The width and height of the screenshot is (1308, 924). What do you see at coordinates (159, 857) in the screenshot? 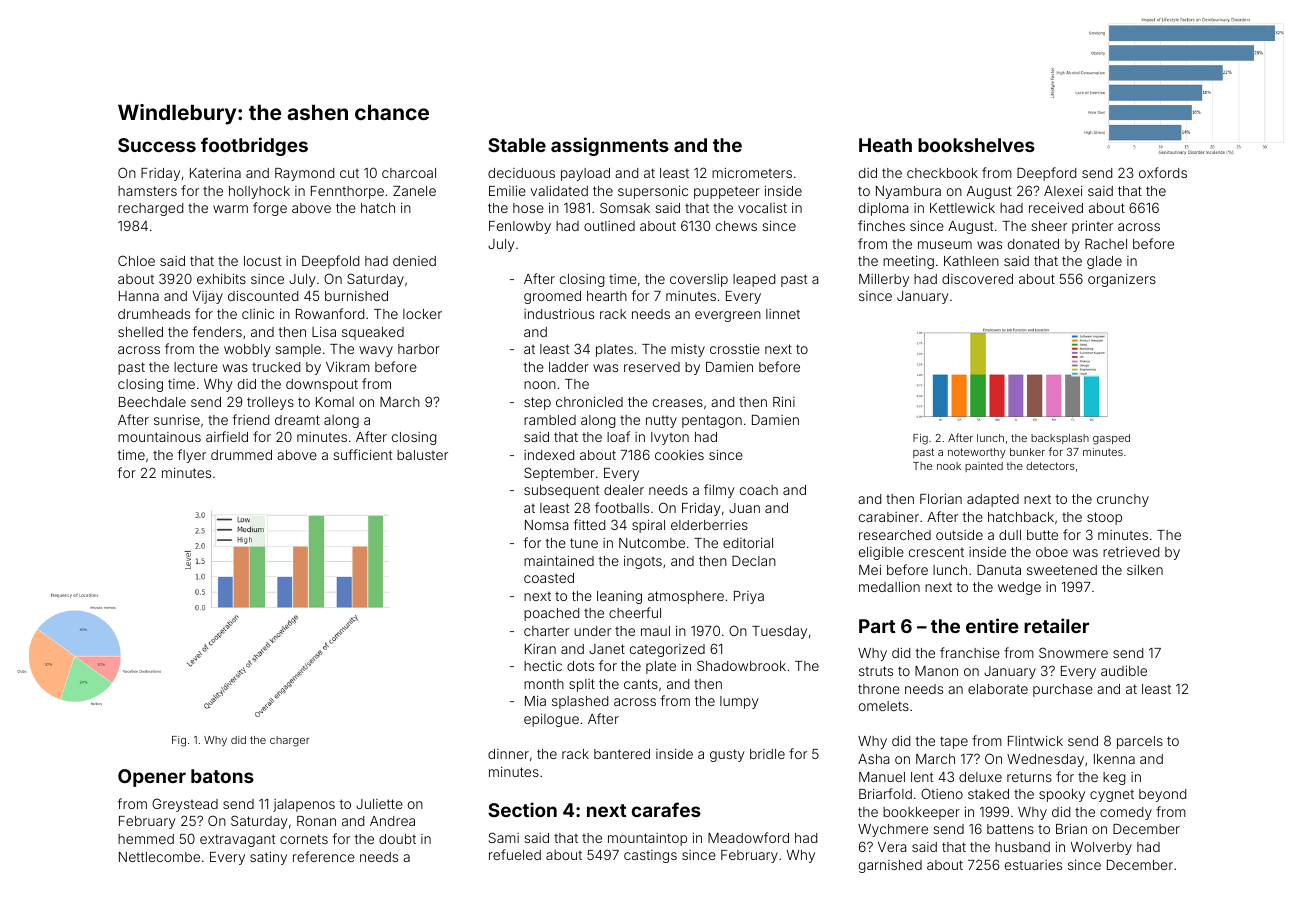
I see `Nettlecombe` at bounding box center [159, 857].
